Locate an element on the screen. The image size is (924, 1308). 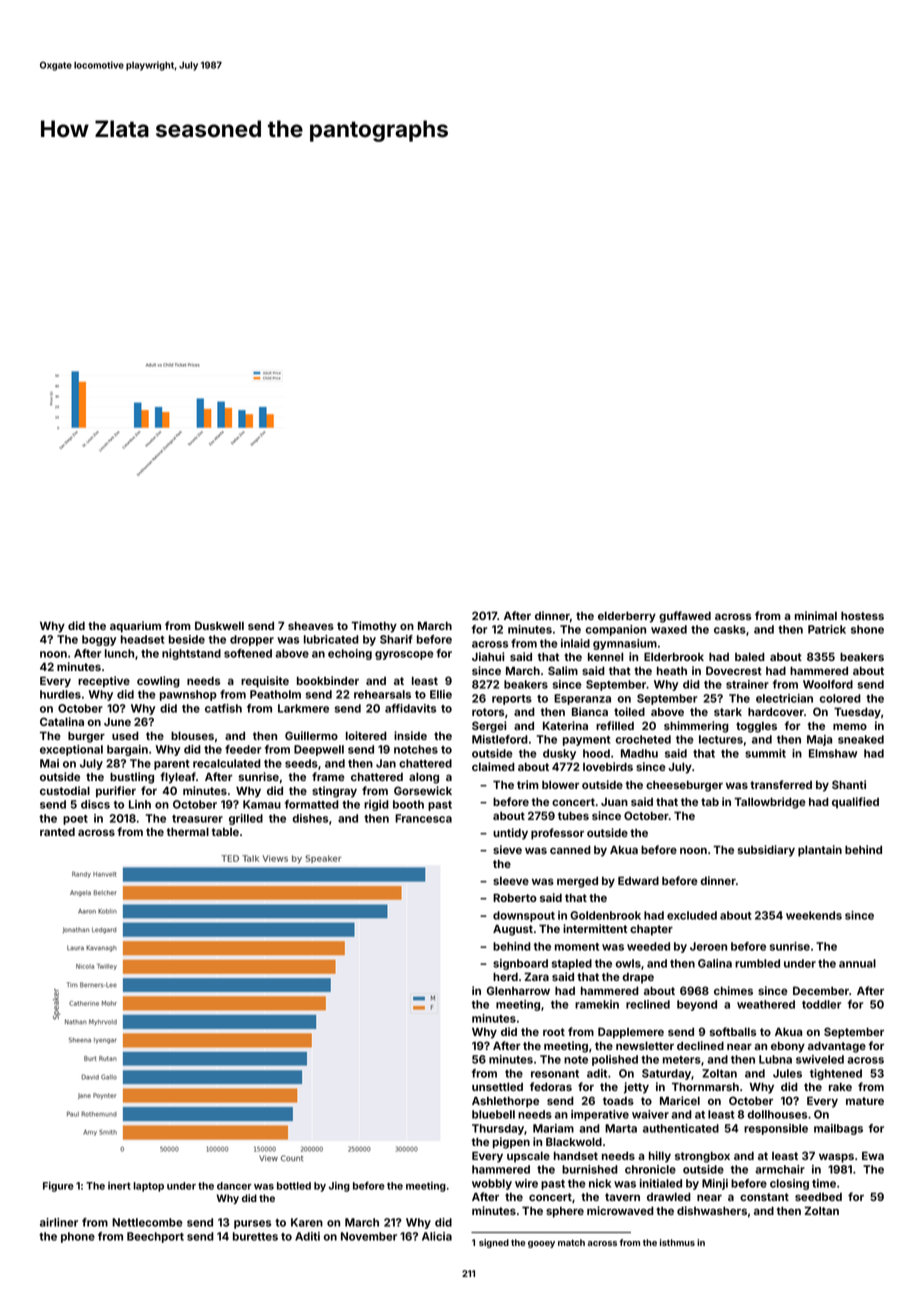
chimes is located at coordinates (733, 990).
